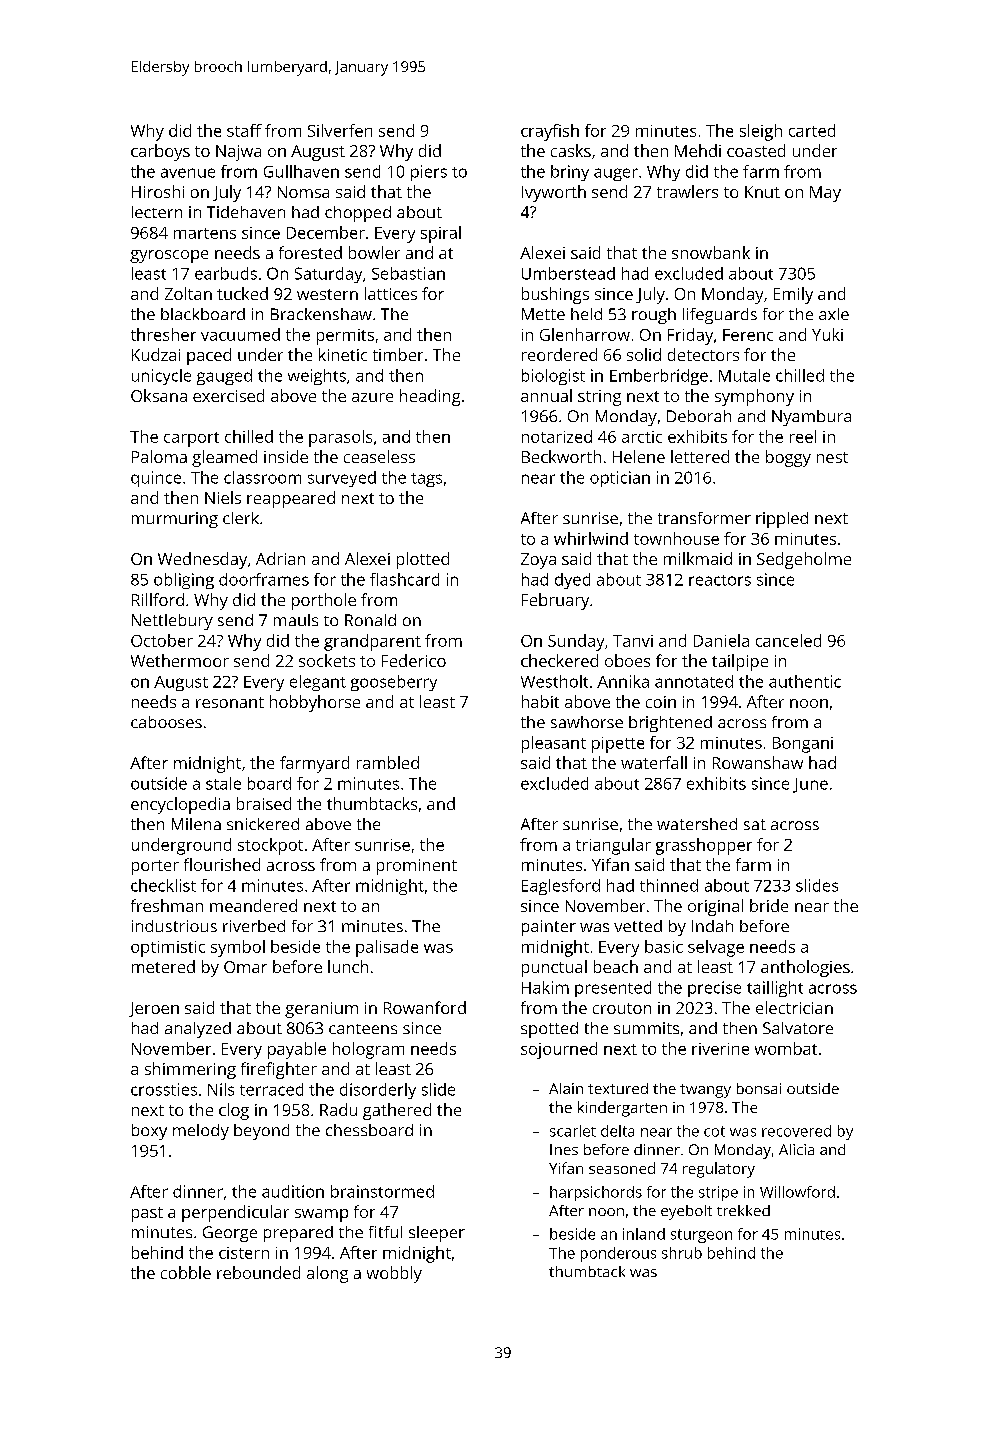  I want to click on Hiroshi, so click(158, 191).
